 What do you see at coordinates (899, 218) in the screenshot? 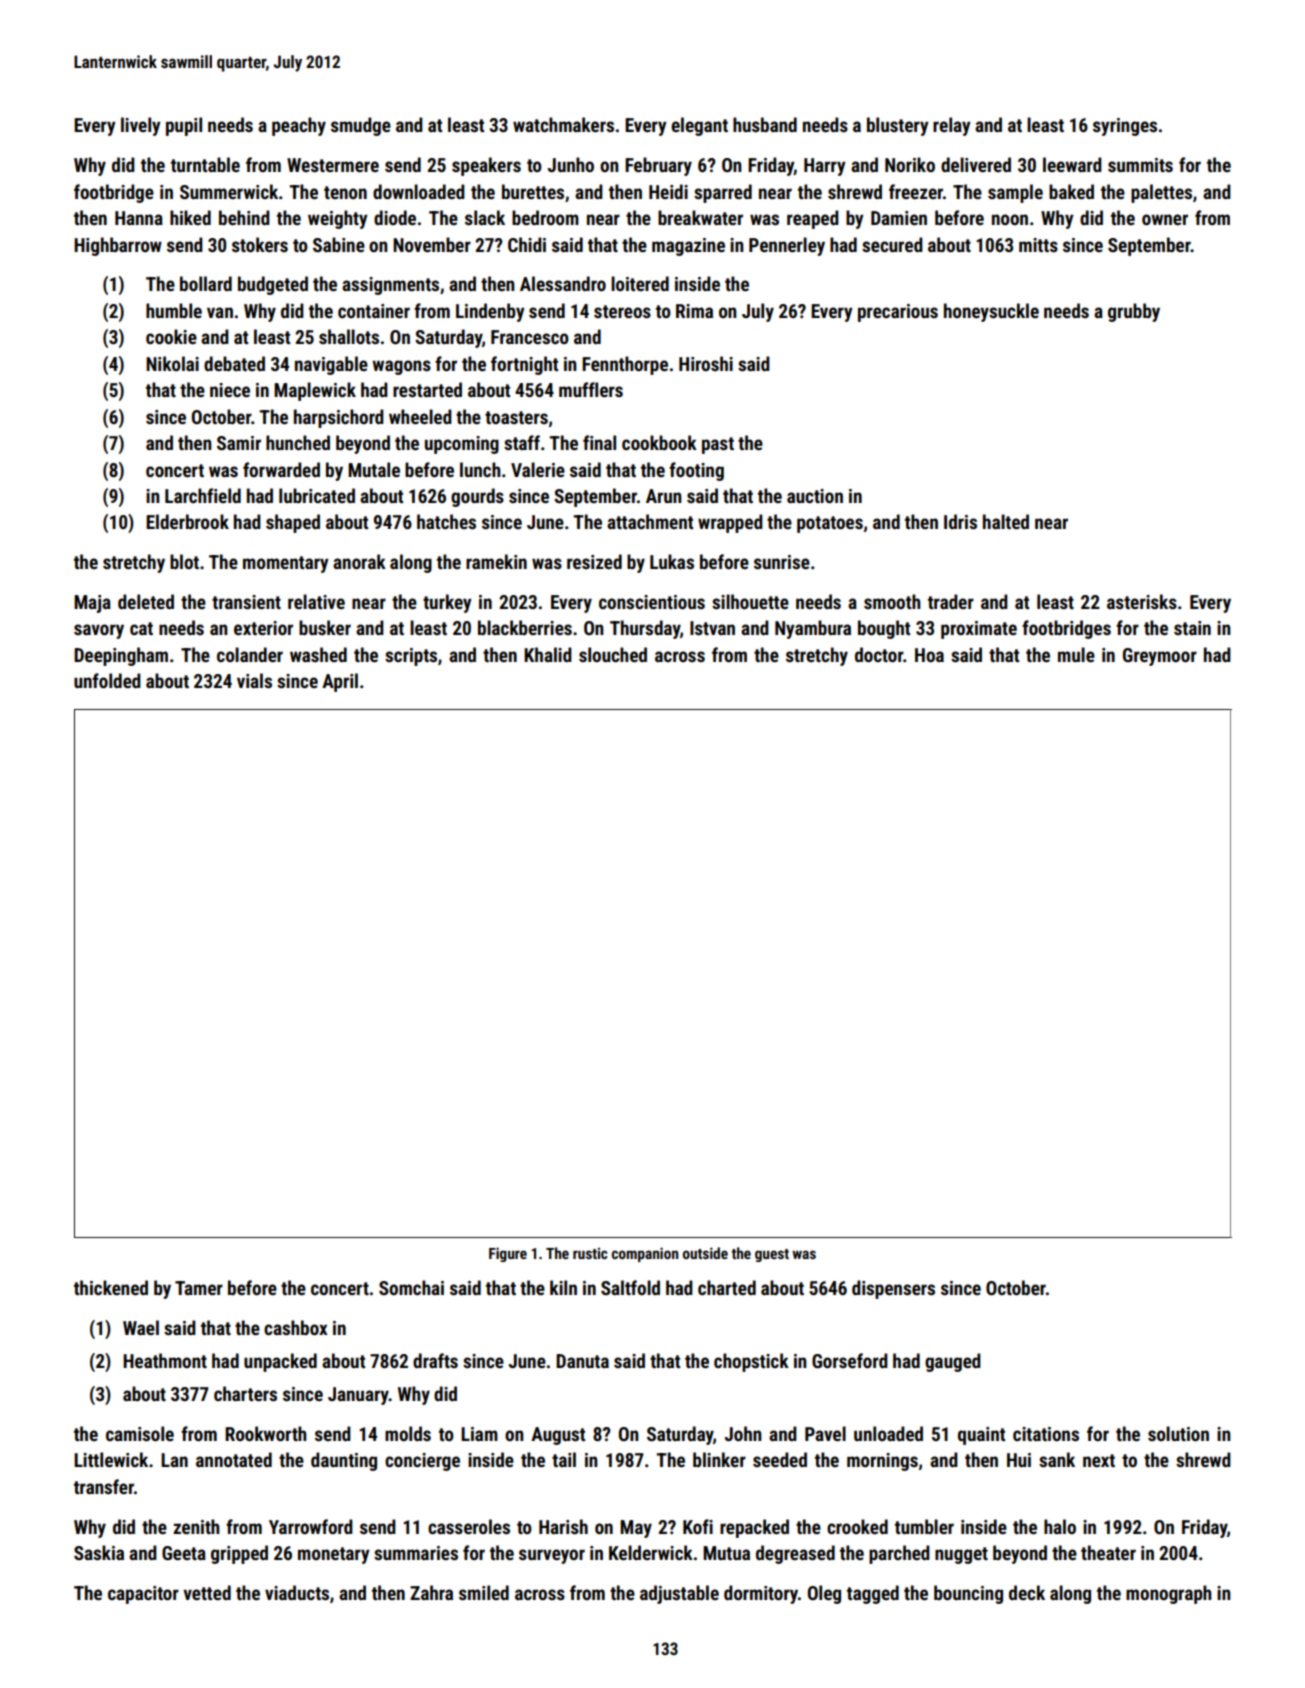
I see `Damien` at bounding box center [899, 218].
